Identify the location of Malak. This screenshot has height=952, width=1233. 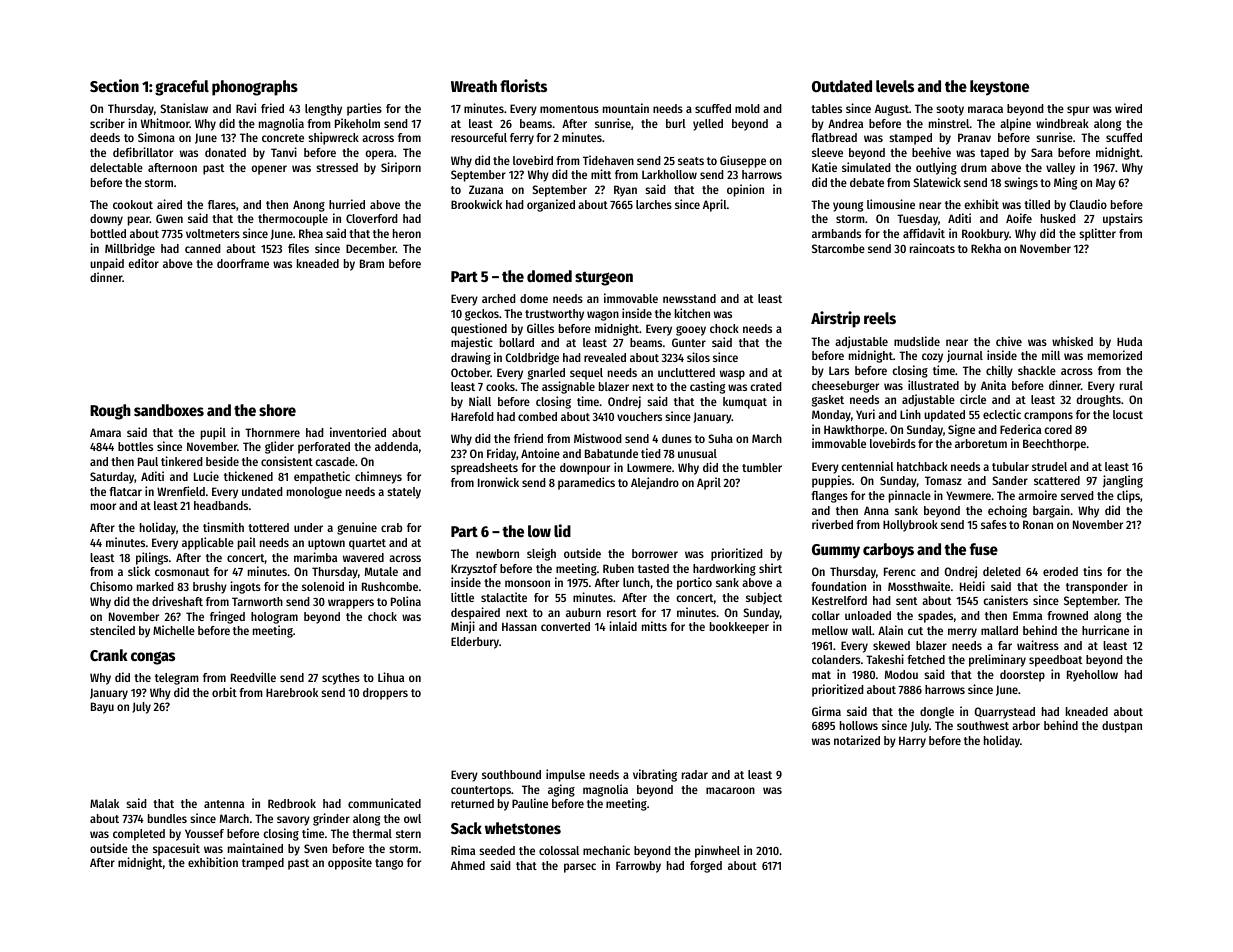
(104, 803).
